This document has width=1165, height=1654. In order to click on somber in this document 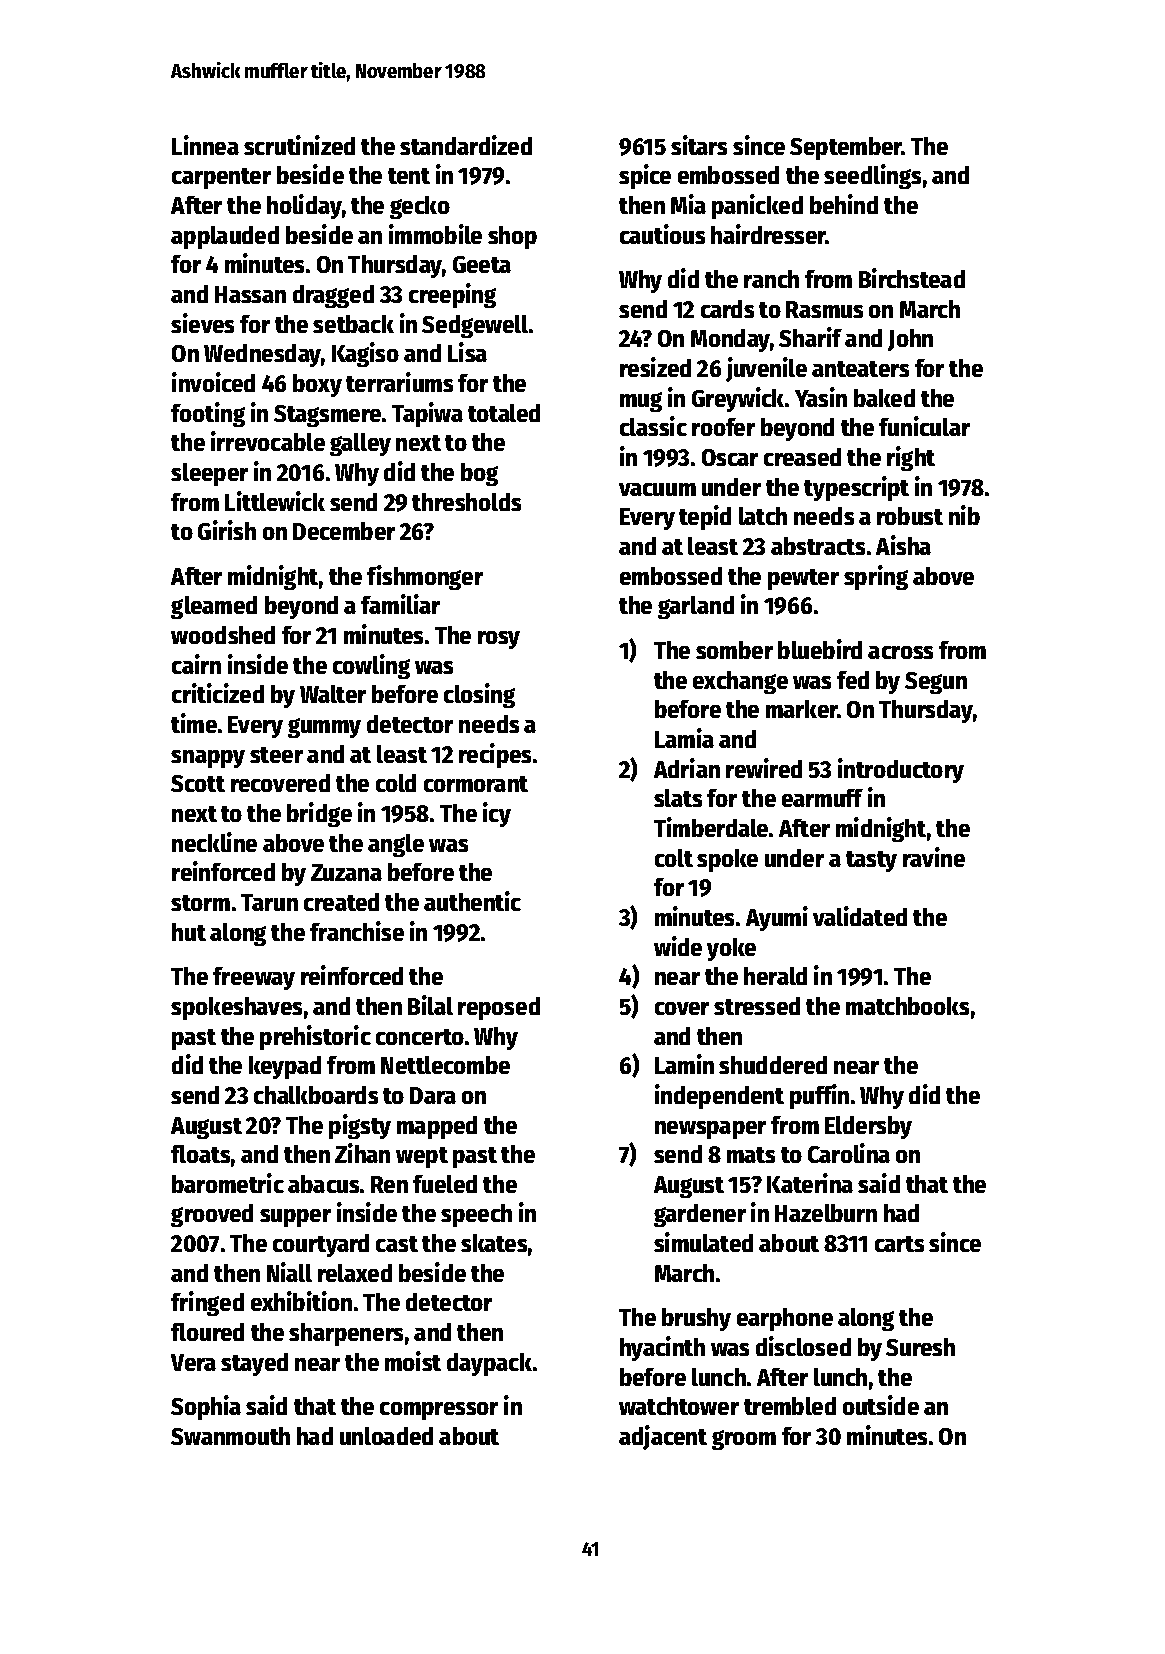, I will do `click(734, 650)`.
